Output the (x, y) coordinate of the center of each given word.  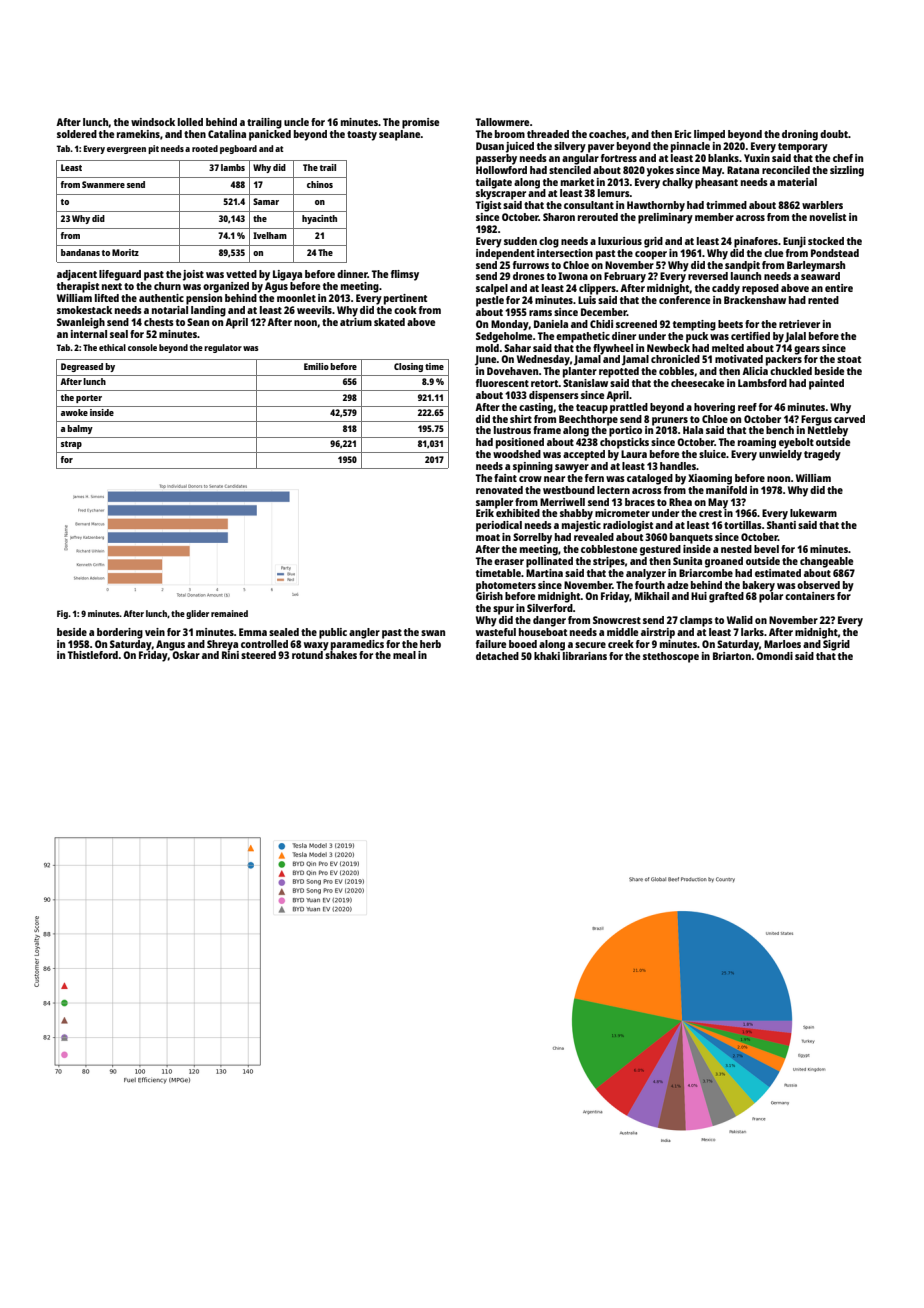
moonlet (296, 298)
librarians (585, 656)
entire (839, 288)
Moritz (125, 252)
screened (636, 324)
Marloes (782, 644)
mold (487, 348)
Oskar (186, 655)
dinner (352, 274)
